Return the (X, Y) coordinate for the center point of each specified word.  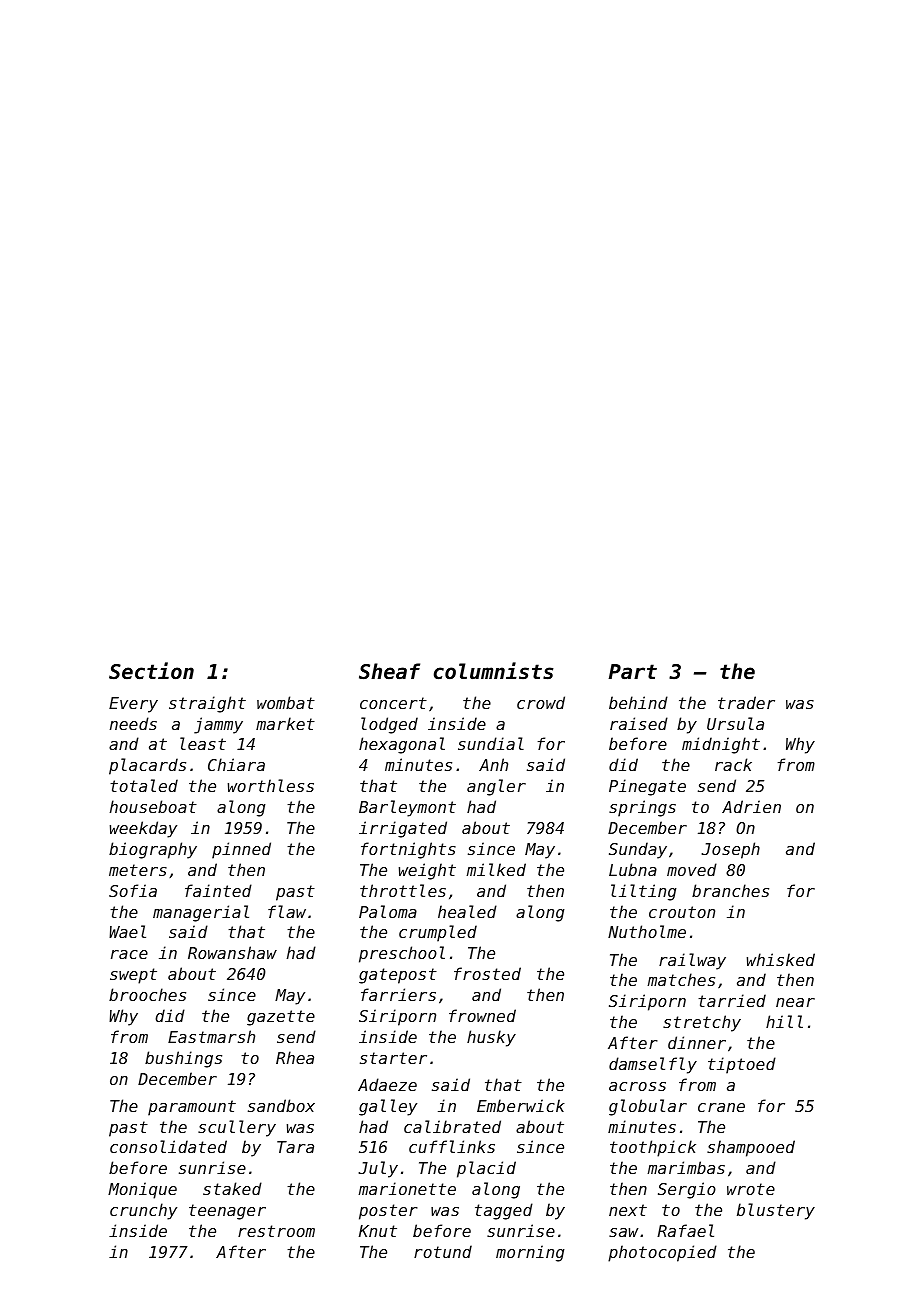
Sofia (133, 890)
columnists (494, 671)
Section (151, 671)
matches (681, 979)
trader (746, 702)
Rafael (685, 1230)
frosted (487, 973)
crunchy (143, 1211)
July (378, 1169)
